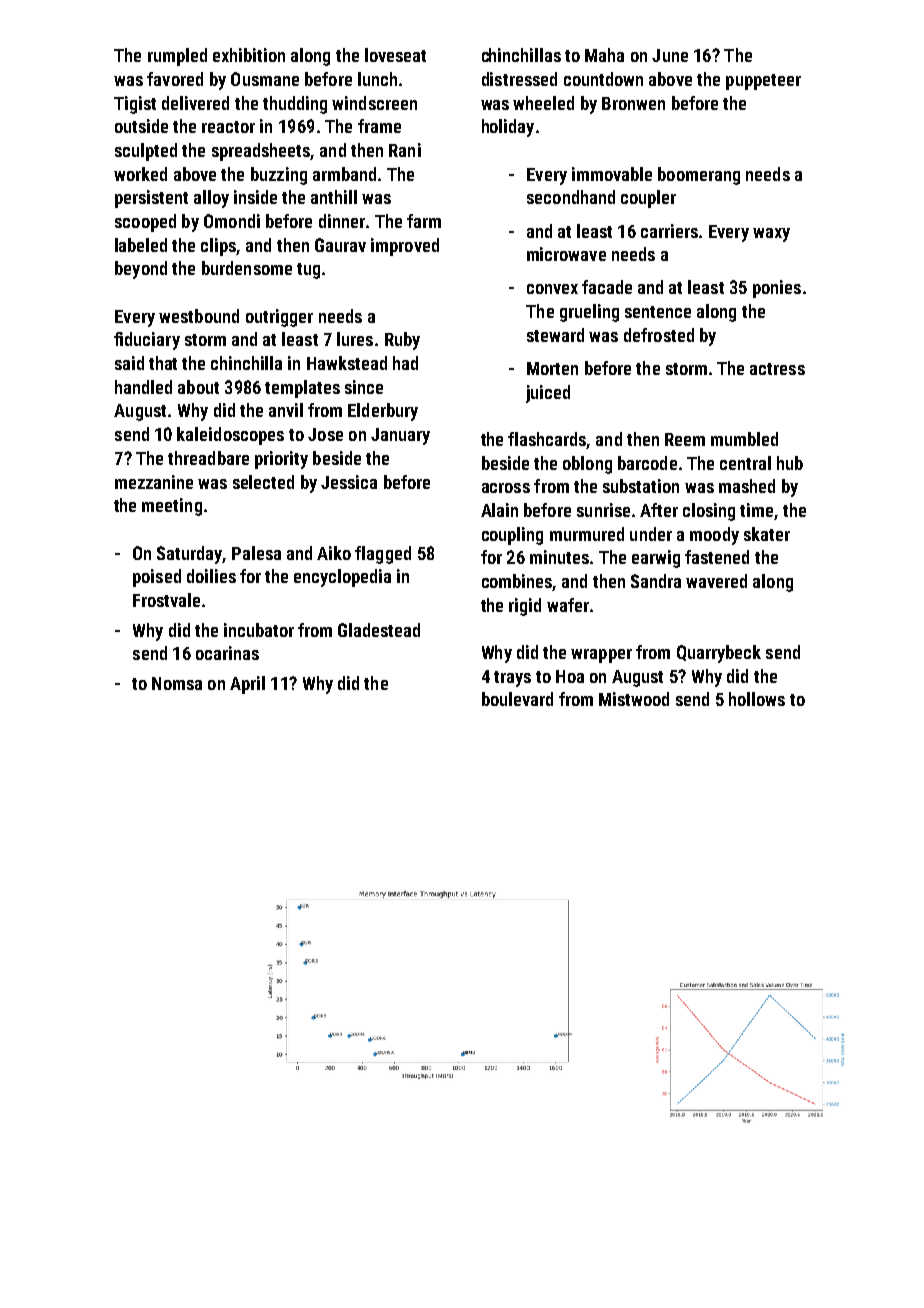 The width and height of the document is (924, 1308). Describe the element at coordinates (543, 103) in the document. I see `wheeled` at that location.
